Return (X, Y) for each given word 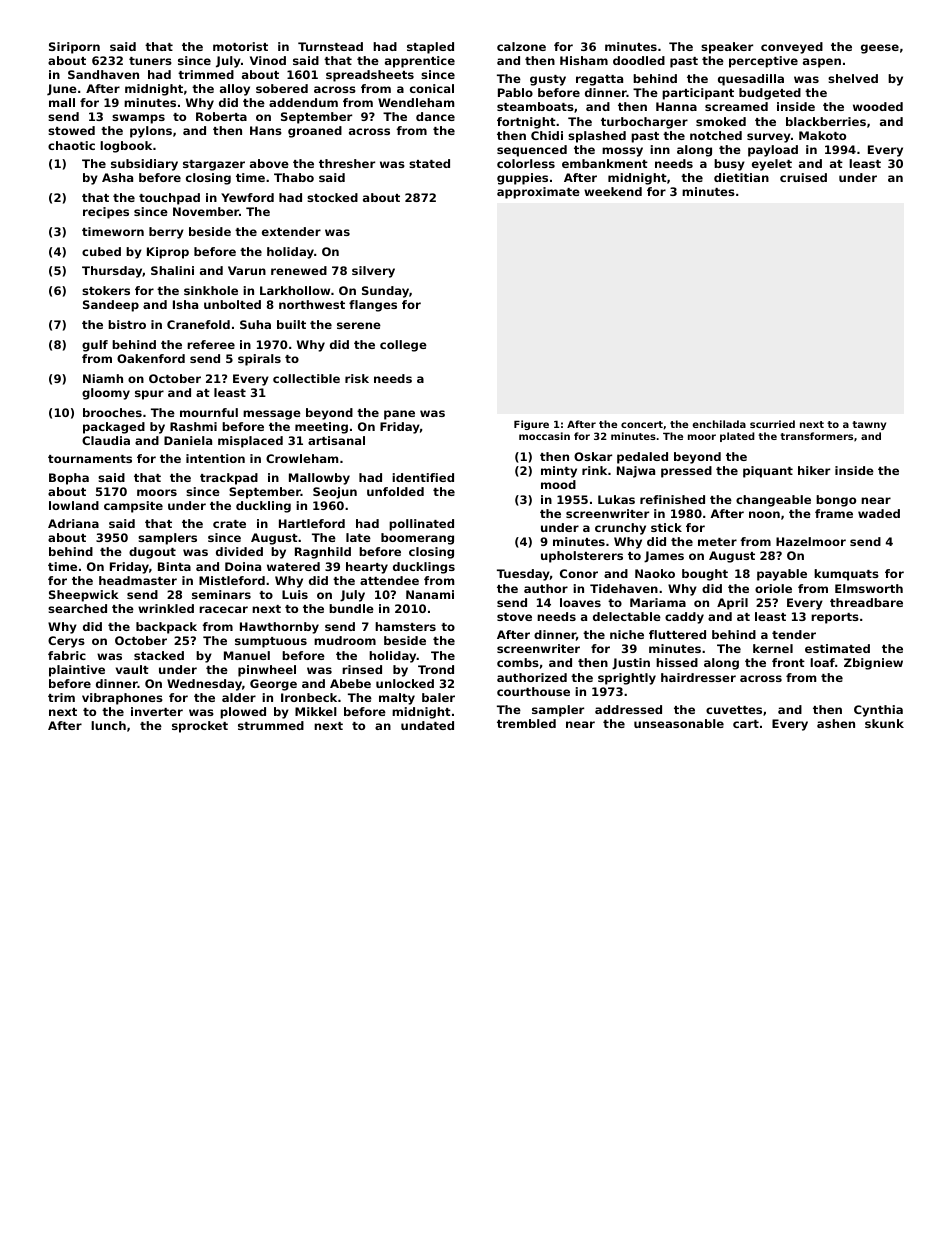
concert (642, 424)
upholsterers (582, 557)
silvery (373, 272)
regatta (599, 80)
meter (717, 542)
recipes (106, 213)
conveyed (792, 48)
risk (357, 378)
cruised (803, 177)
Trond (436, 669)
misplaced (250, 442)
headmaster (138, 580)
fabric (67, 655)
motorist (240, 46)
